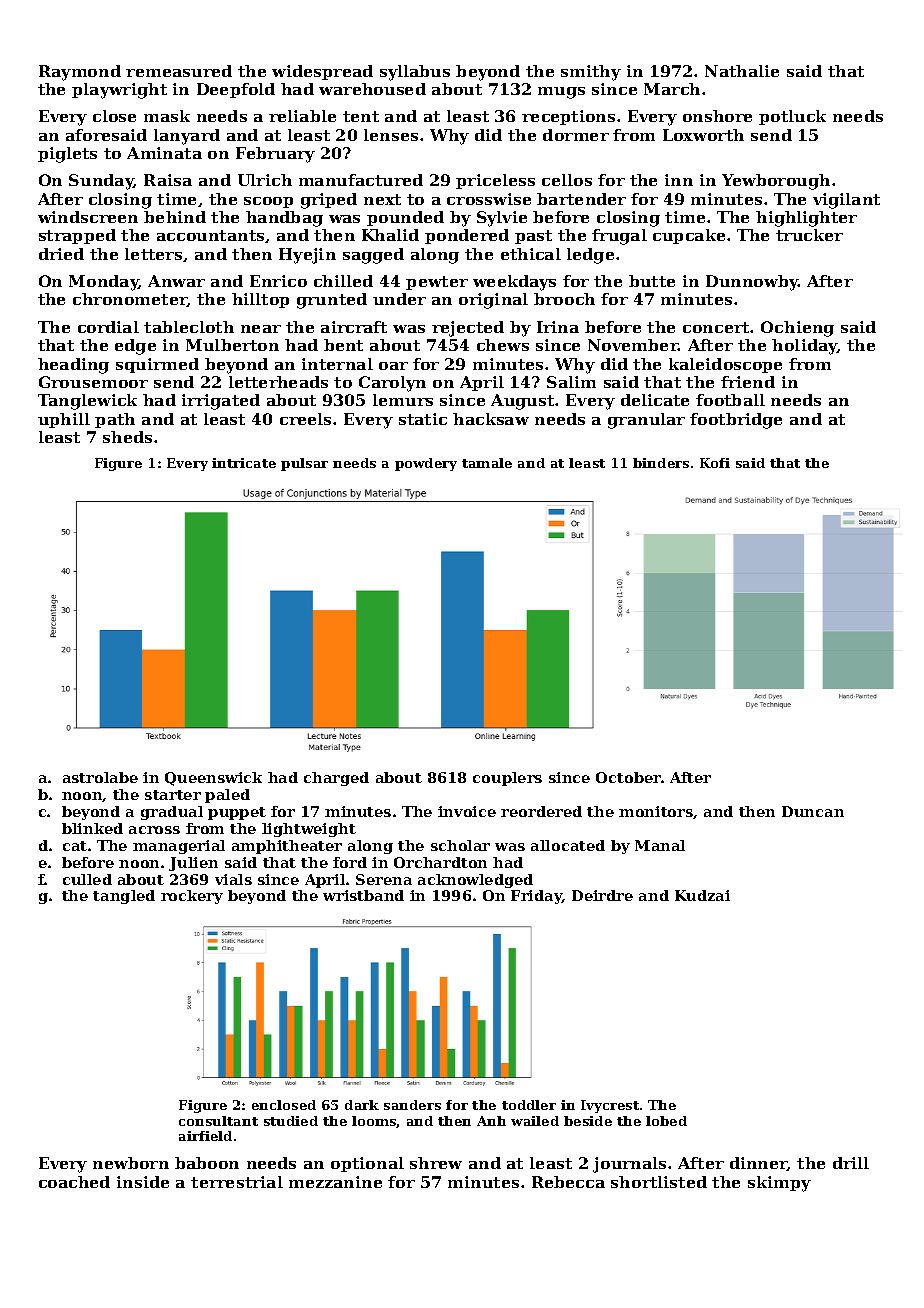 Image resolution: width=924 pixels, height=1308 pixels. I want to click on newborn, so click(131, 1163).
